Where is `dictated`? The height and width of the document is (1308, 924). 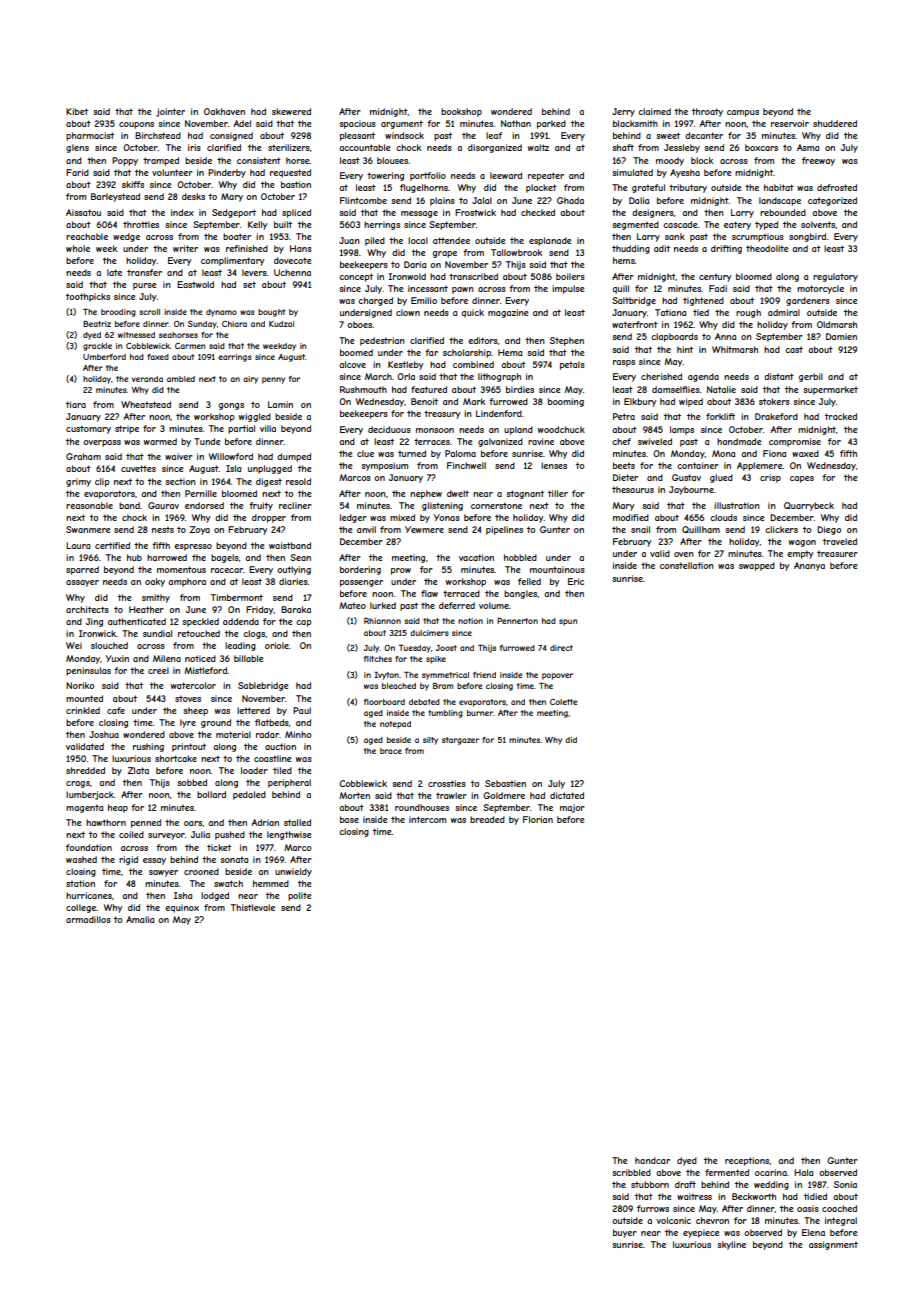
dictated is located at coordinates (567, 795).
